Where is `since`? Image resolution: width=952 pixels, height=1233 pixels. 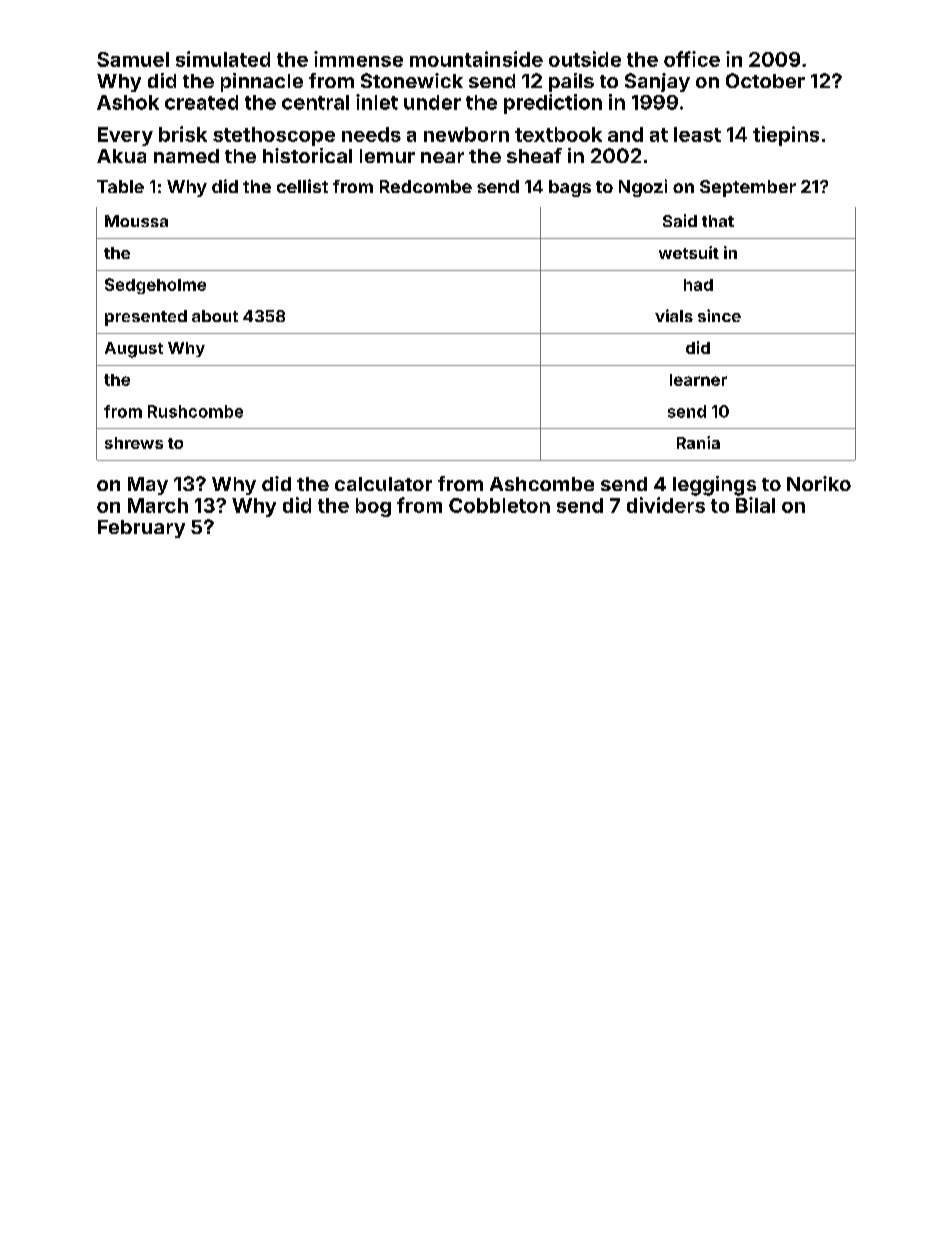
since is located at coordinates (719, 315).
